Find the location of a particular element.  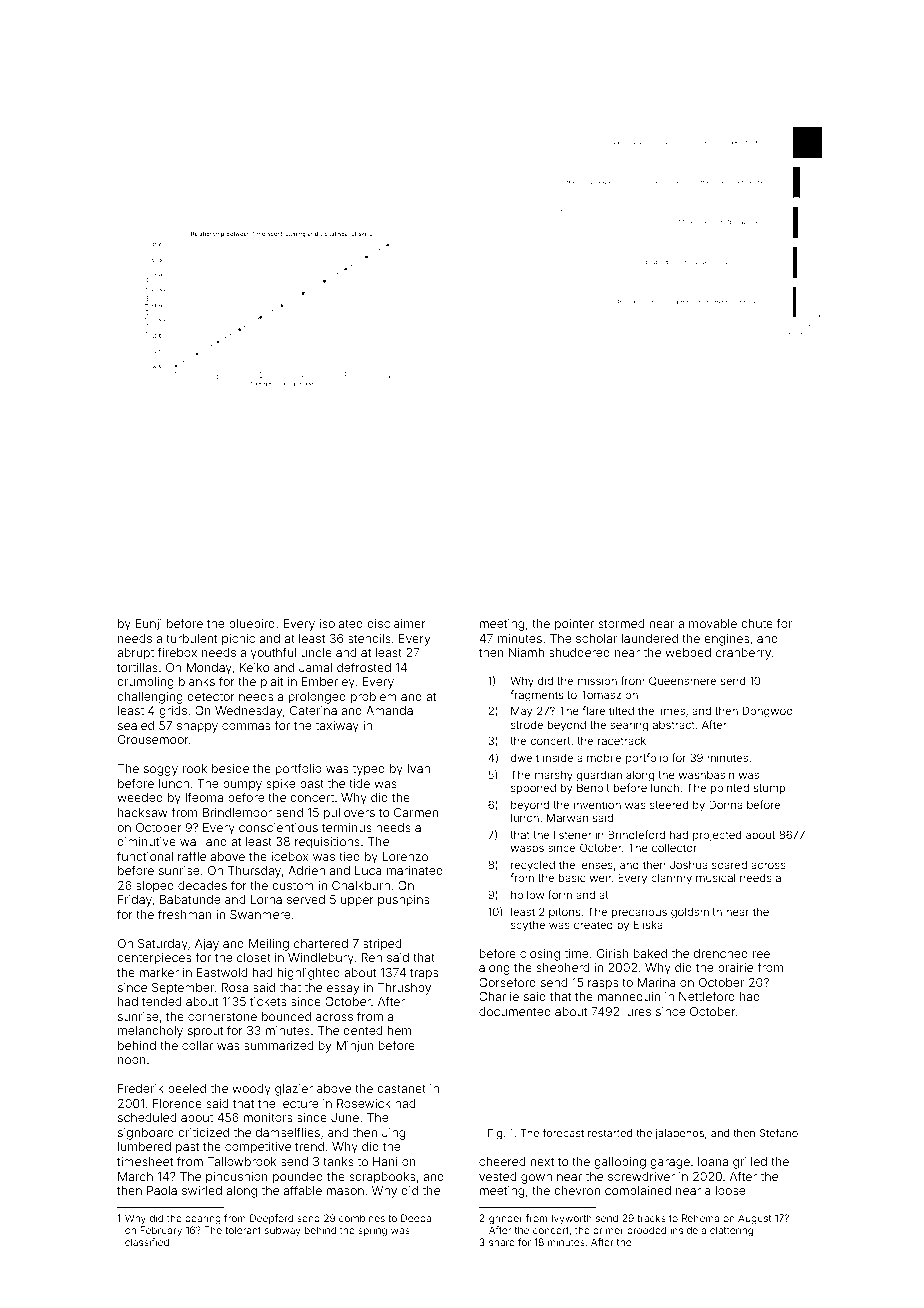

wasps is located at coordinates (527, 849).
